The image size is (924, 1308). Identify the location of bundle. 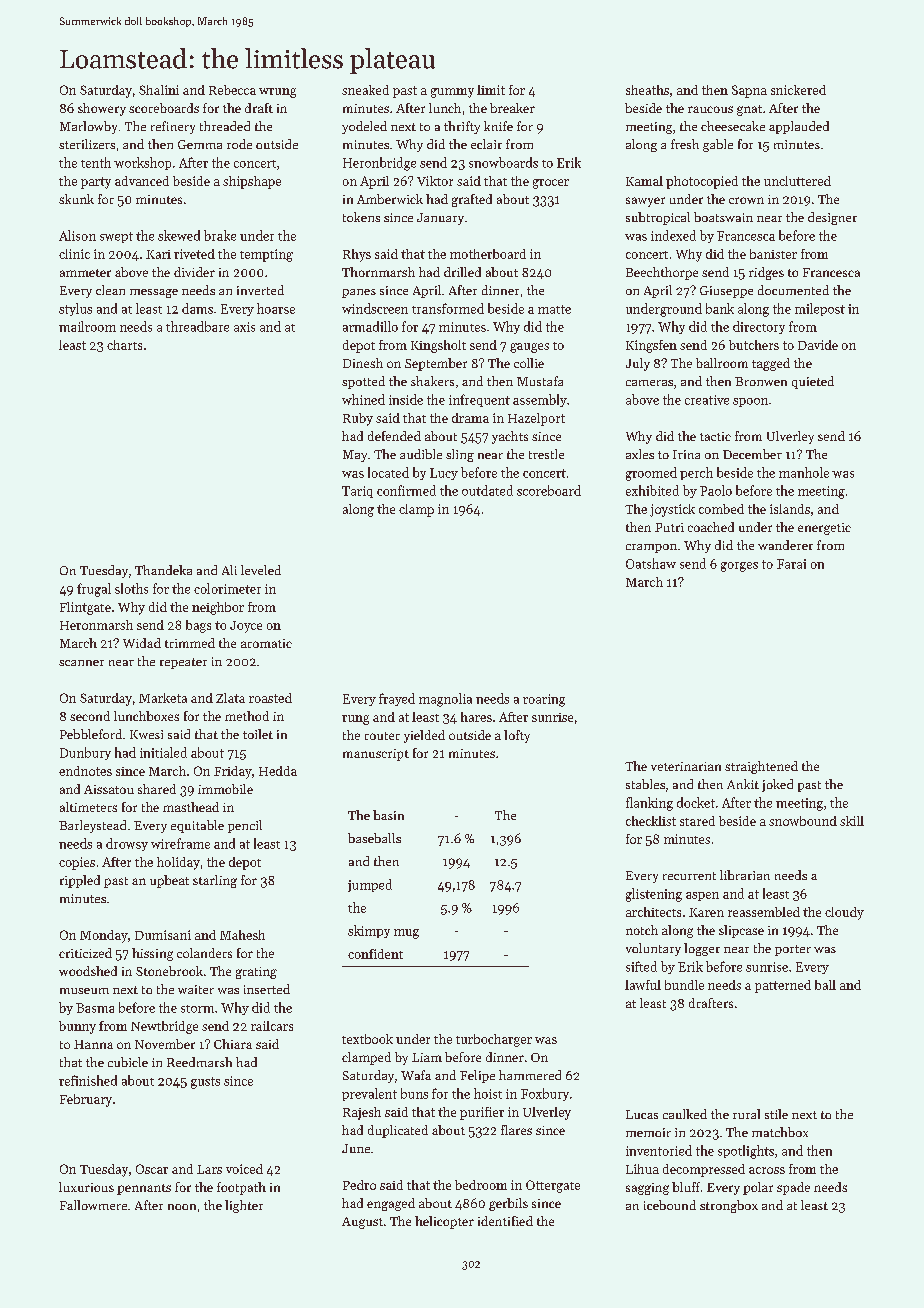
(684, 985).
